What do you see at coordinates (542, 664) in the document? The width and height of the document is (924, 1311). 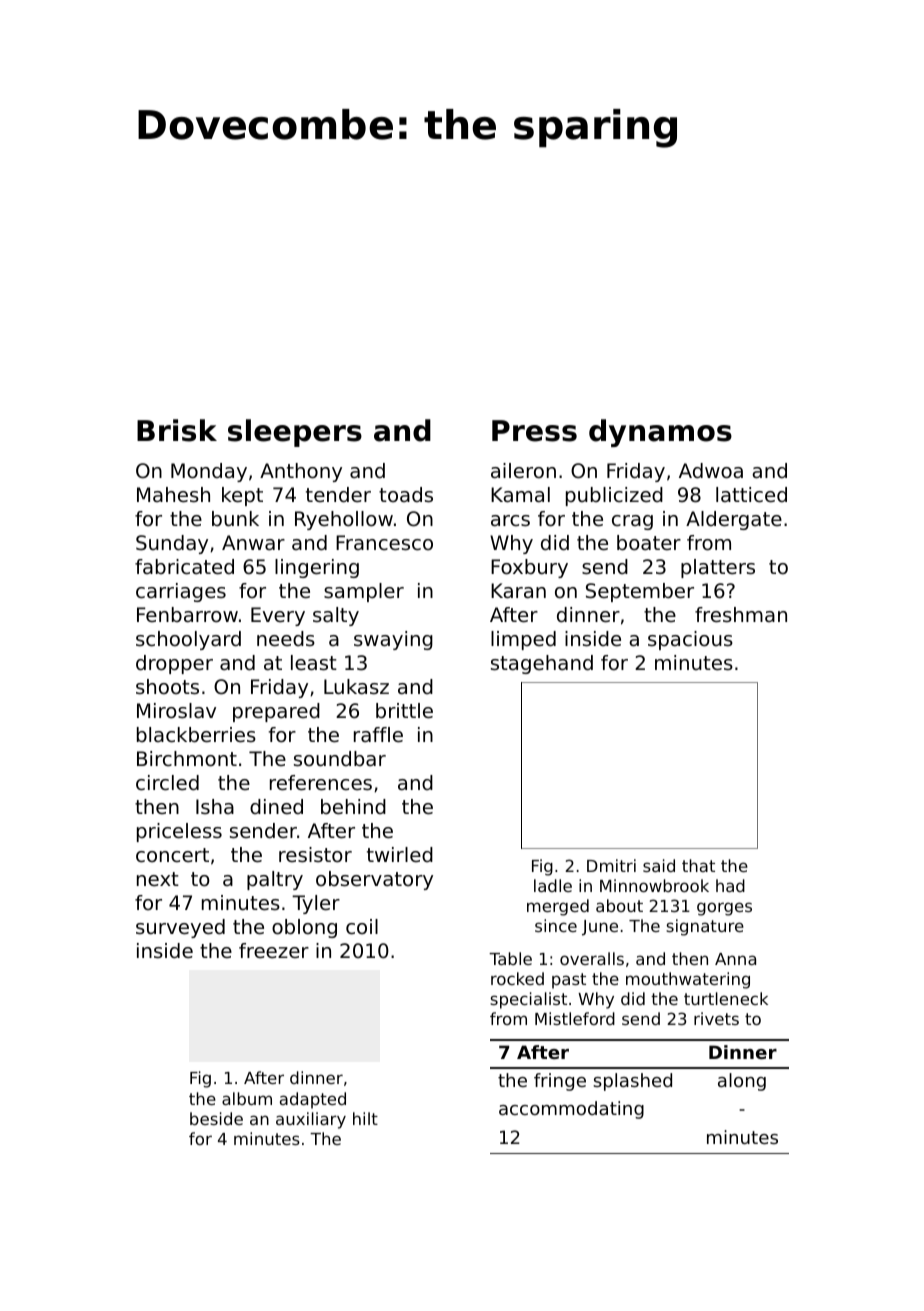 I see `stagehand` at bounding box center [542, 664].
